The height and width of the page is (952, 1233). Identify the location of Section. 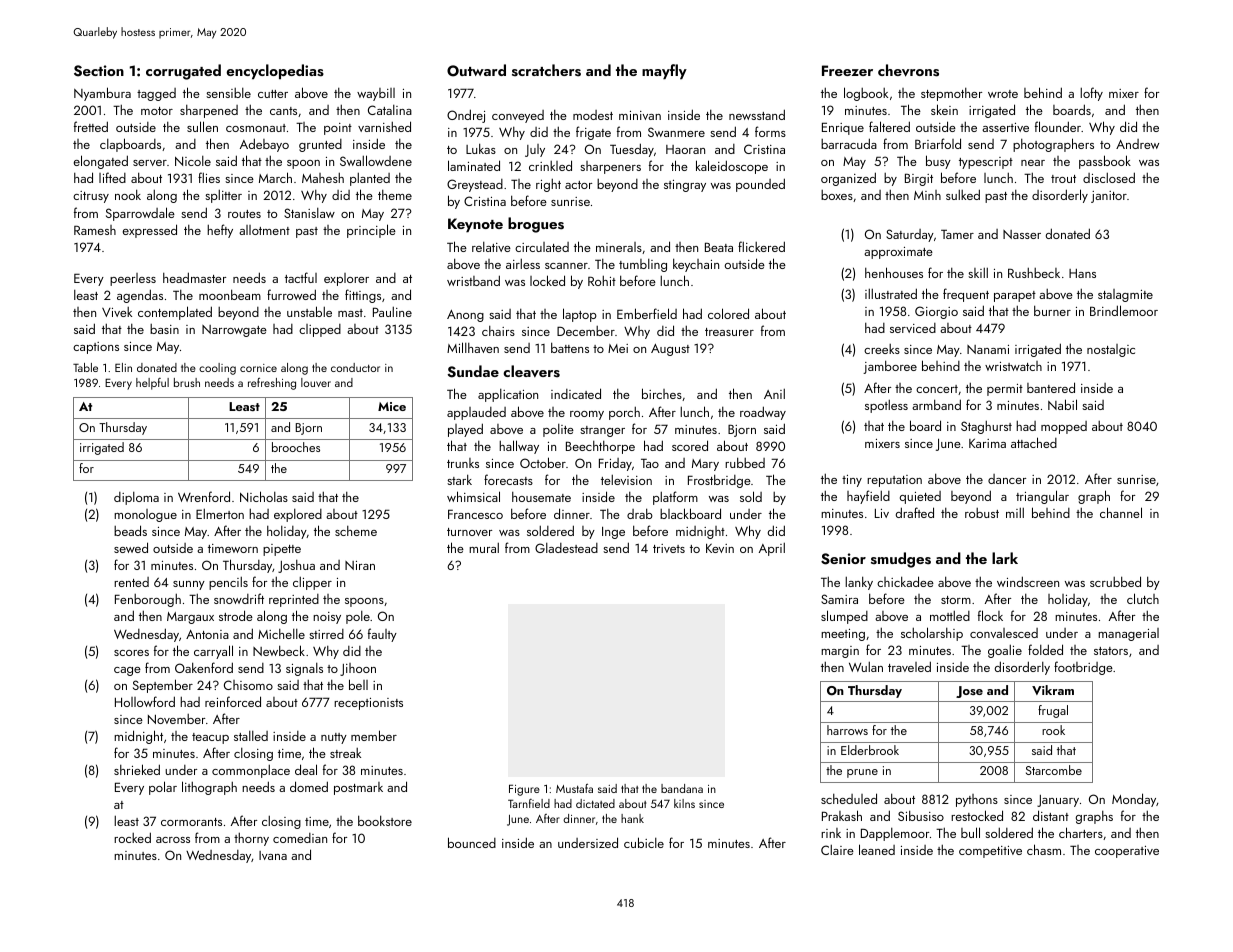
(99, 71).
